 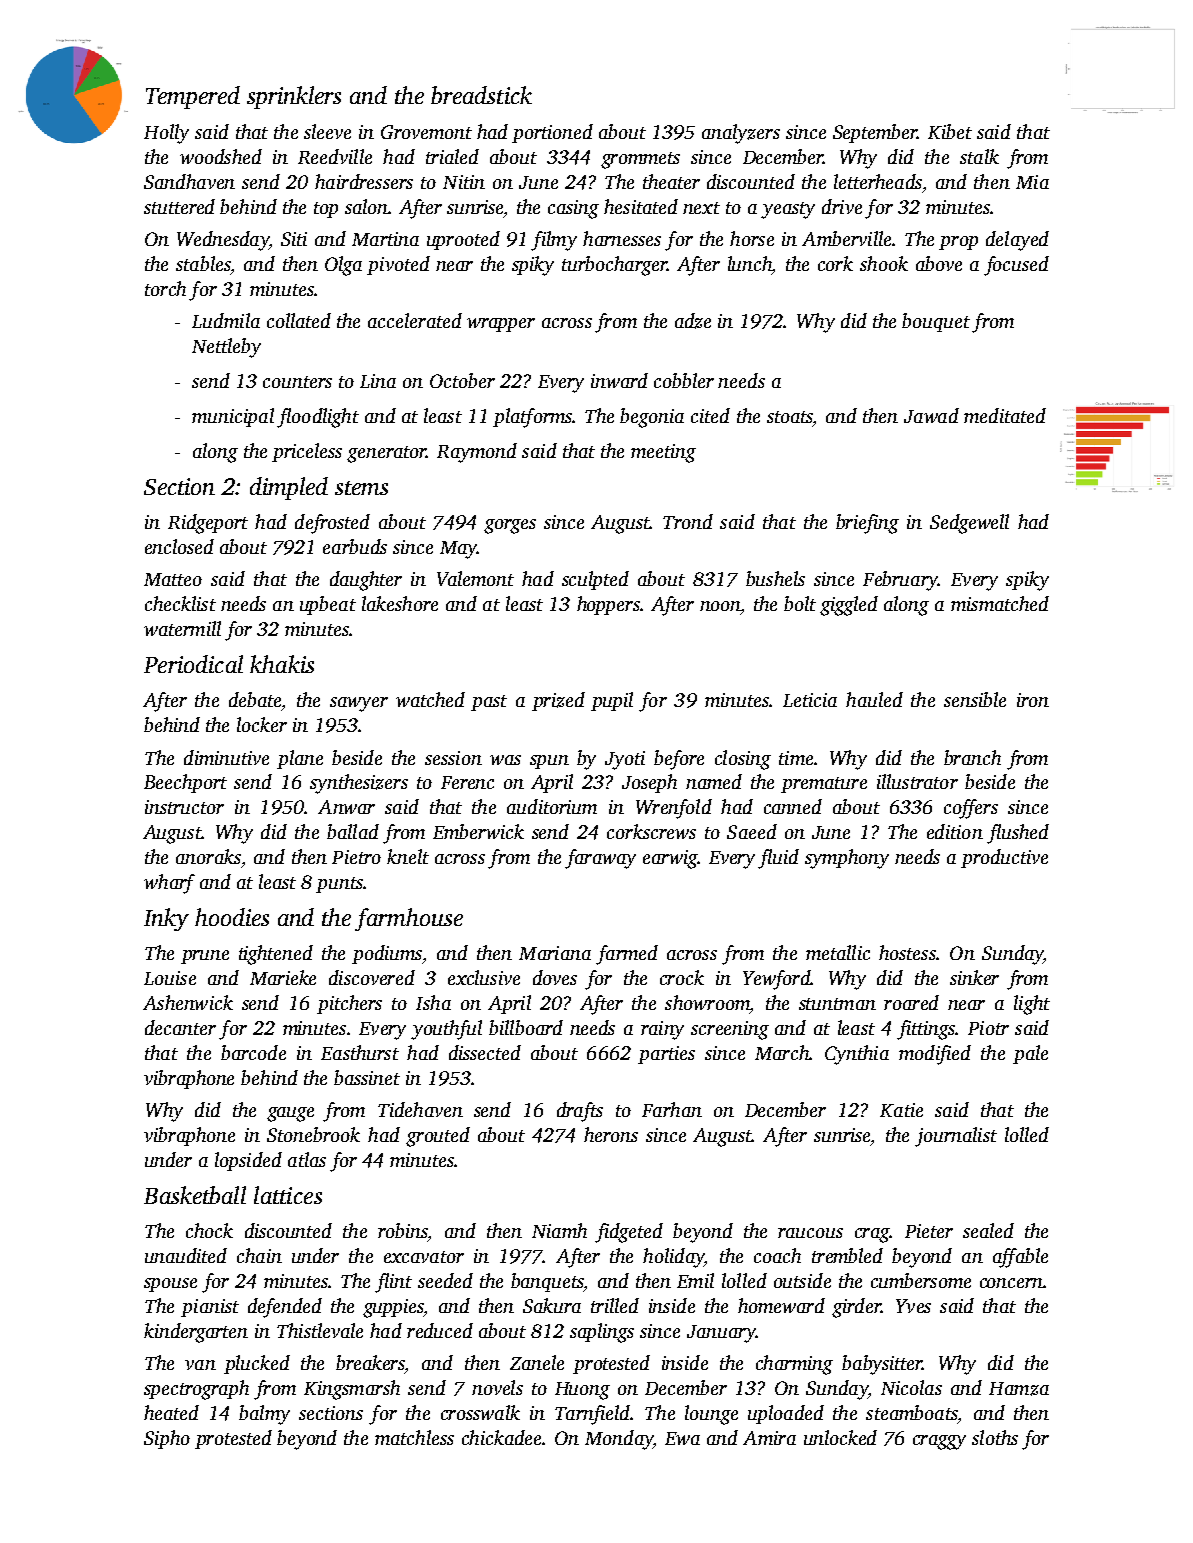 I want to click on roared, so click(x=911, y=1002).
